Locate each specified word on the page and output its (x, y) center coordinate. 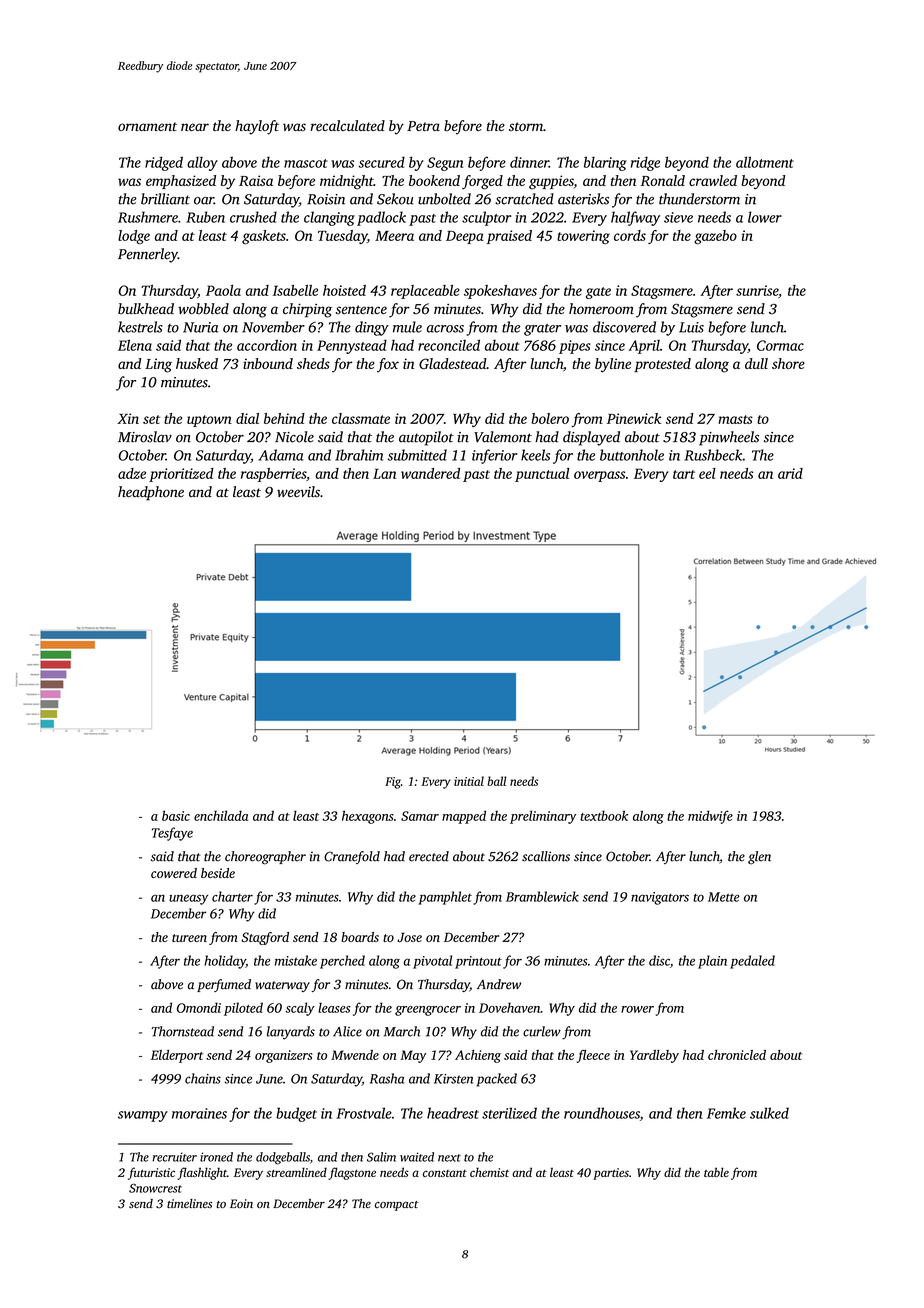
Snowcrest (155, 1188)
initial (469, 781)
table (716, 1172)
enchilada (221, 815)
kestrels (140, 327)
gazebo (715, 237)
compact (397, 1206)
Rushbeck (713, 455)
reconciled (449, 345)
